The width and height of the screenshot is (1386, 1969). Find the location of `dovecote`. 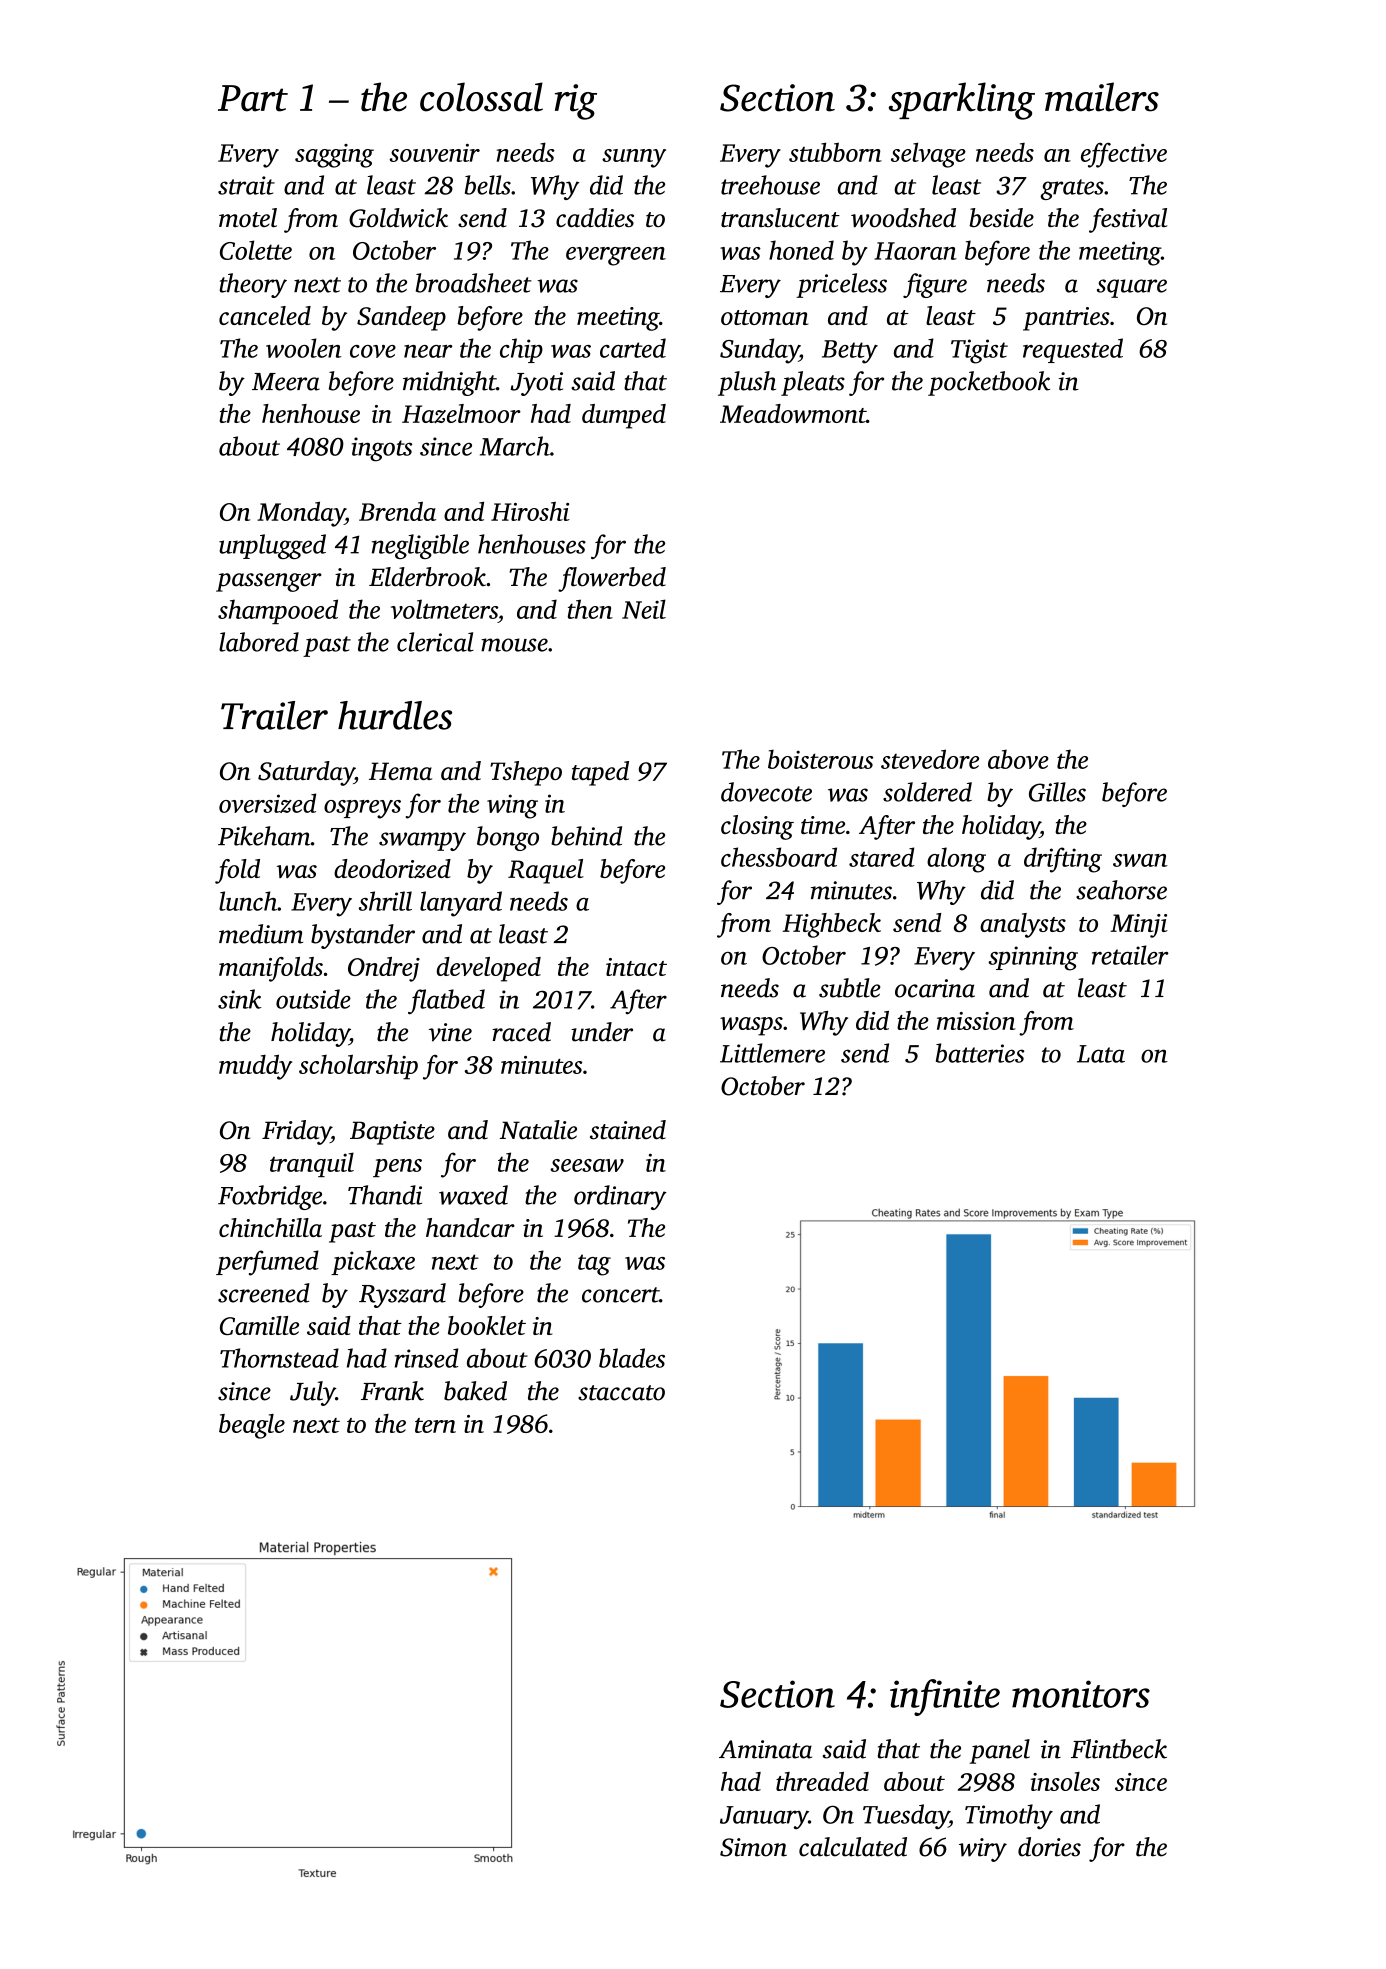

dovecote is located at coordinates (766, 792).
